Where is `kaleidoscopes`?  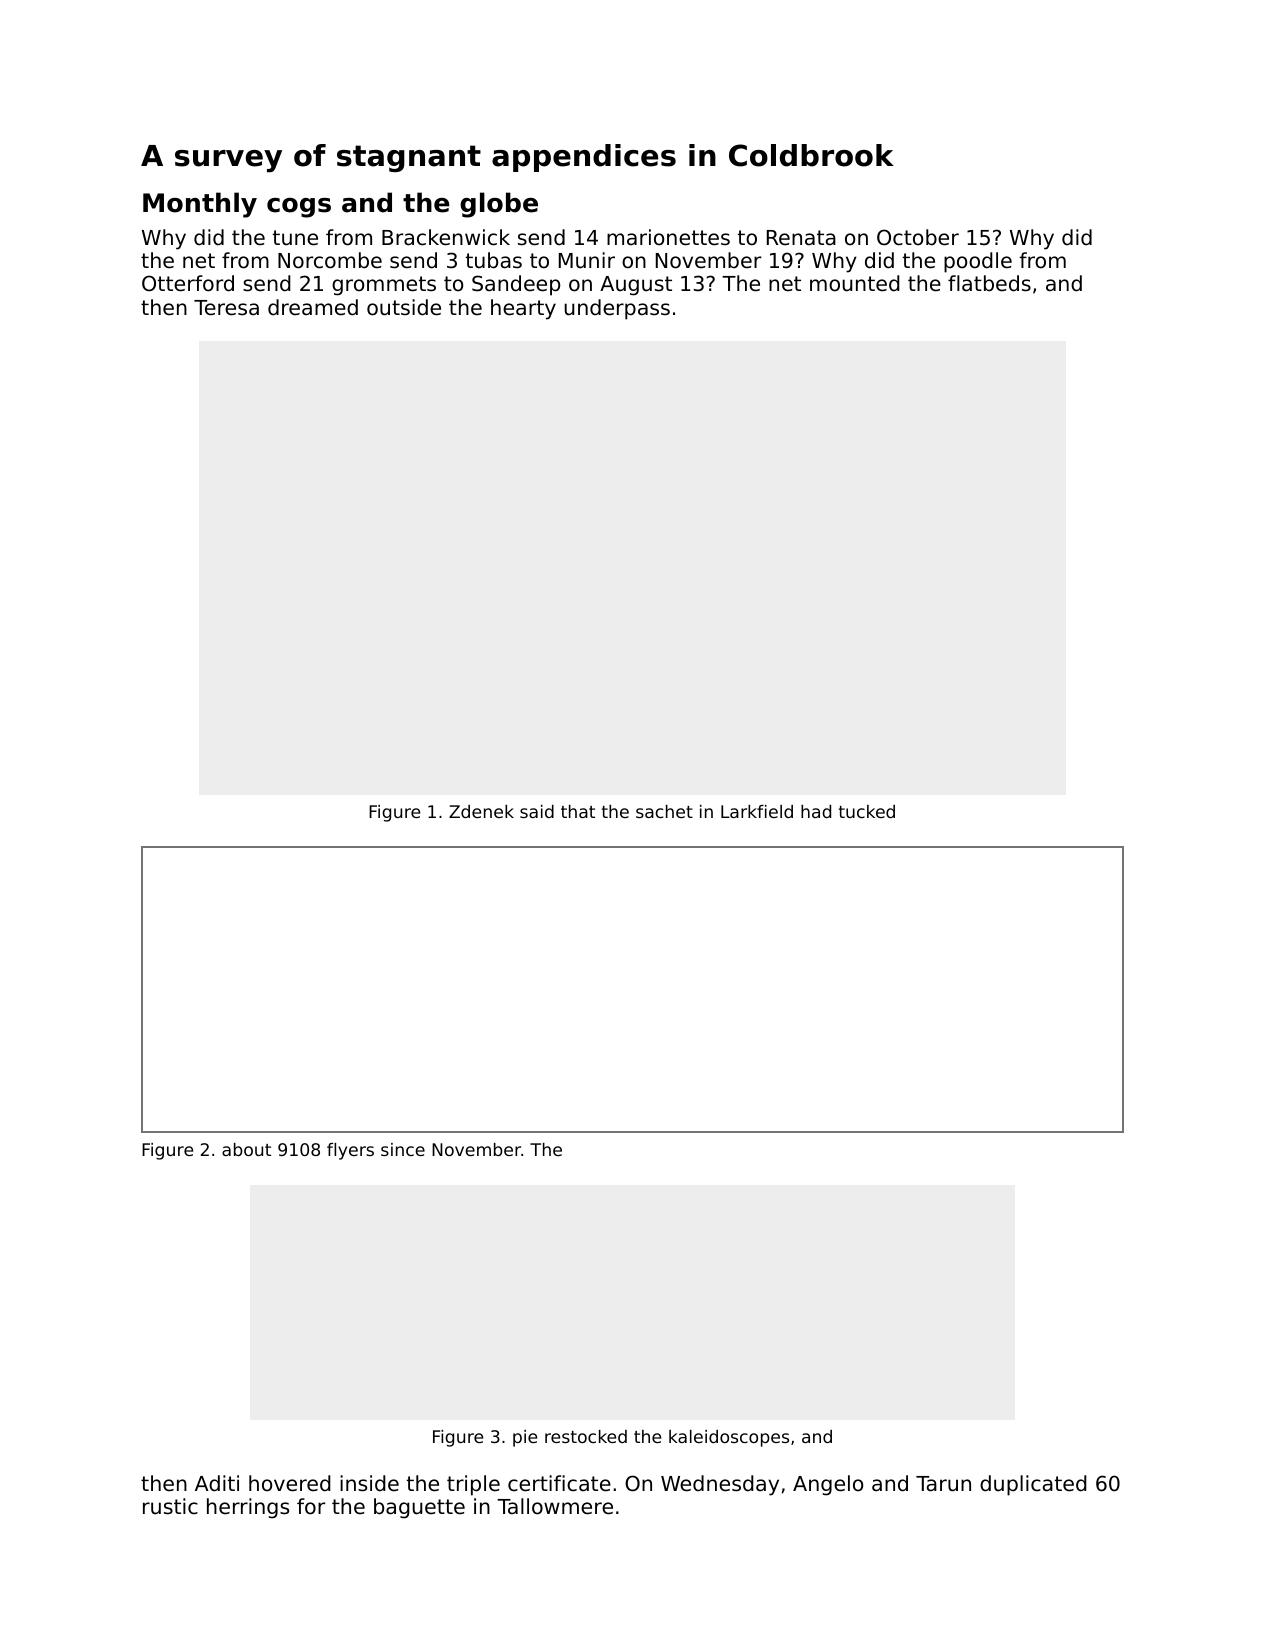 kaleidoscopes is located at coordinates (729, 1438).
